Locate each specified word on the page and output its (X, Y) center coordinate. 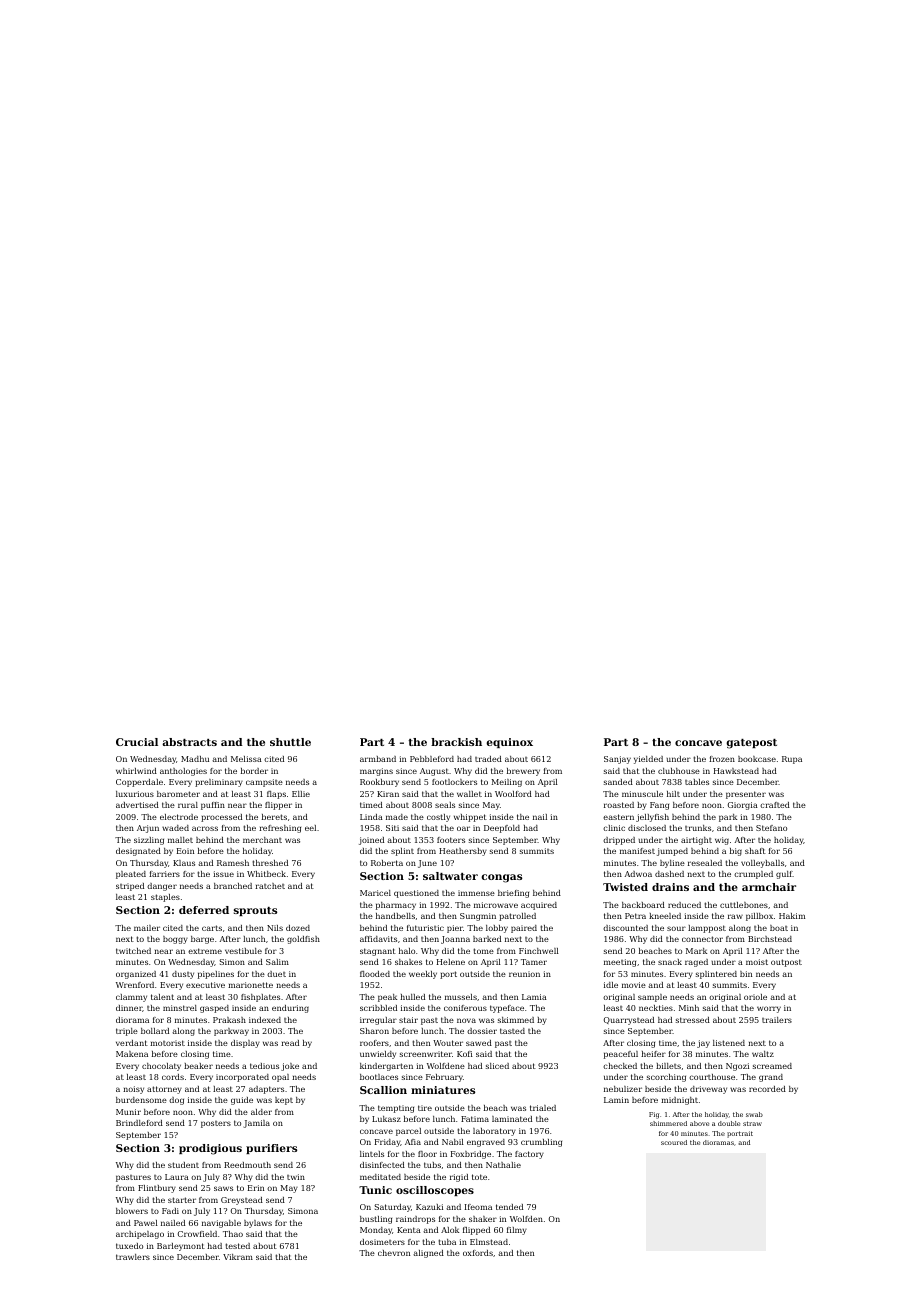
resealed (705, 863)
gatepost (751, 744)
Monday (376, 1231)
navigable (221, 1224)
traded (488, 759)
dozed (298, 928)
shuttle (290, 742)
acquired (539, 906)
